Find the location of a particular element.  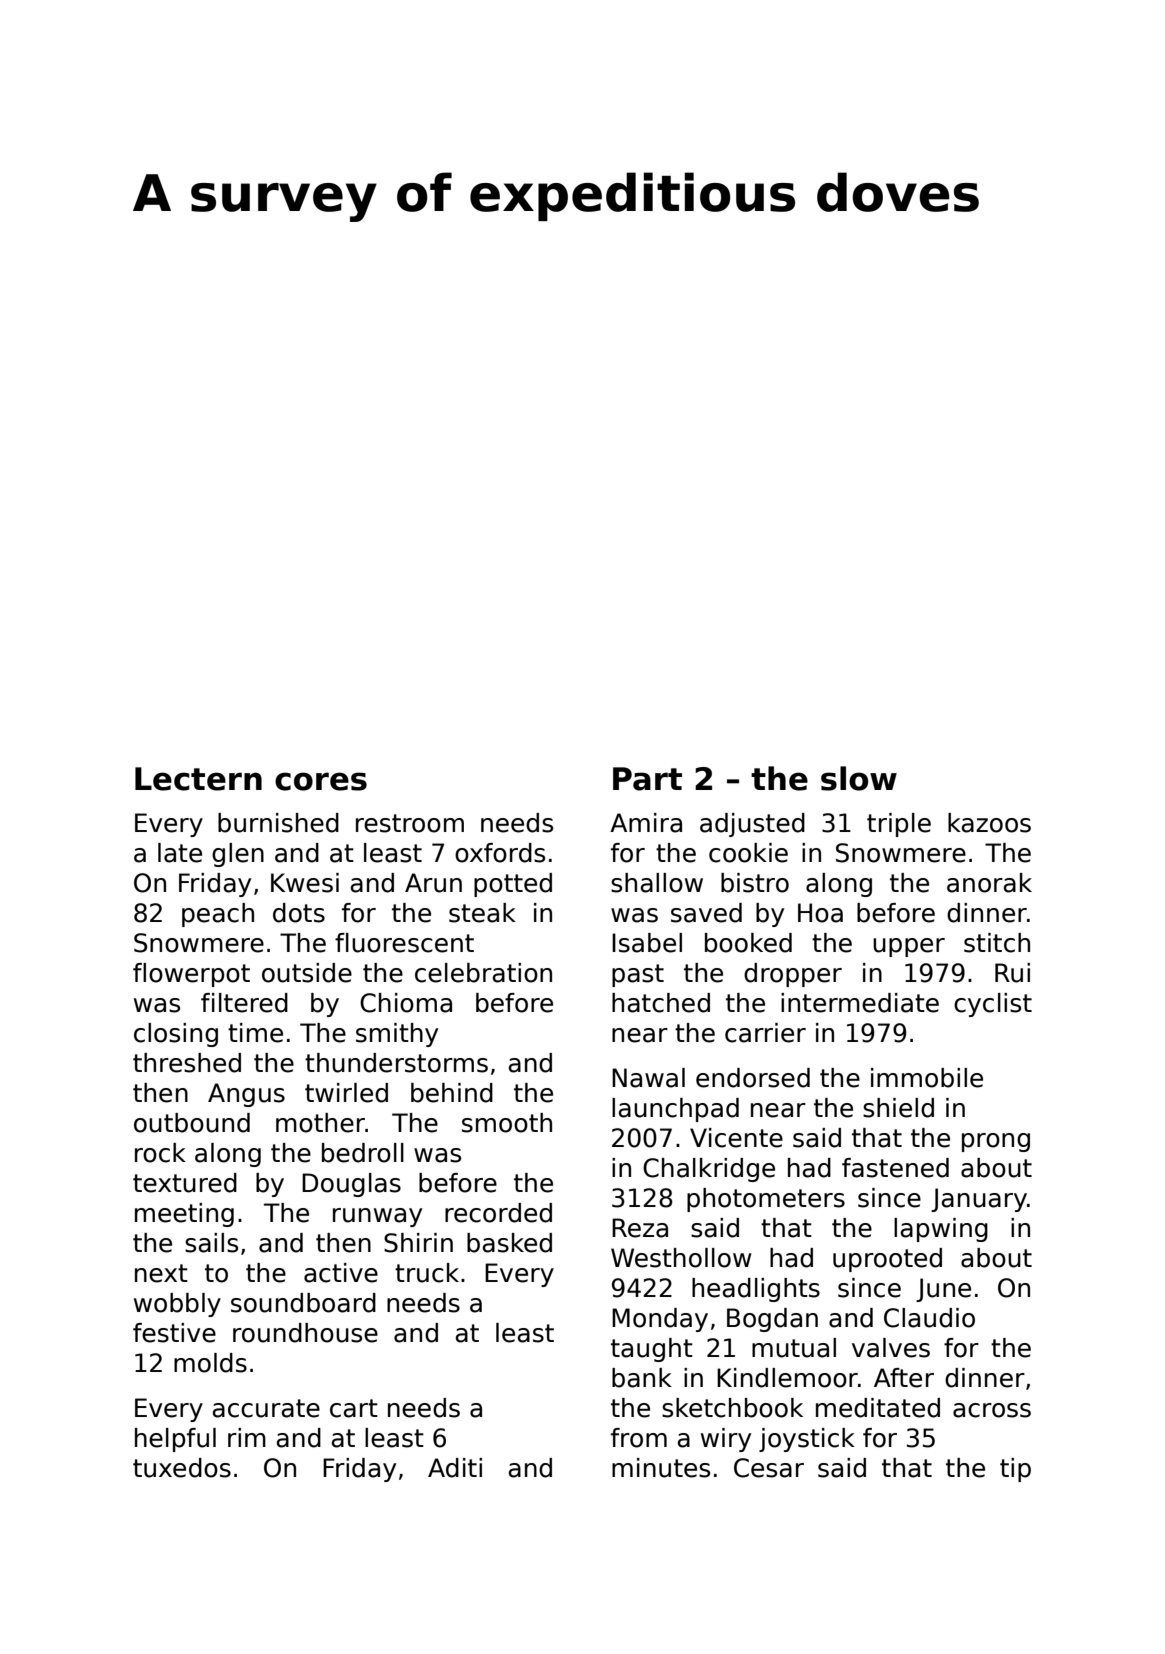

meditated is located at coordinates (878, 1408).
